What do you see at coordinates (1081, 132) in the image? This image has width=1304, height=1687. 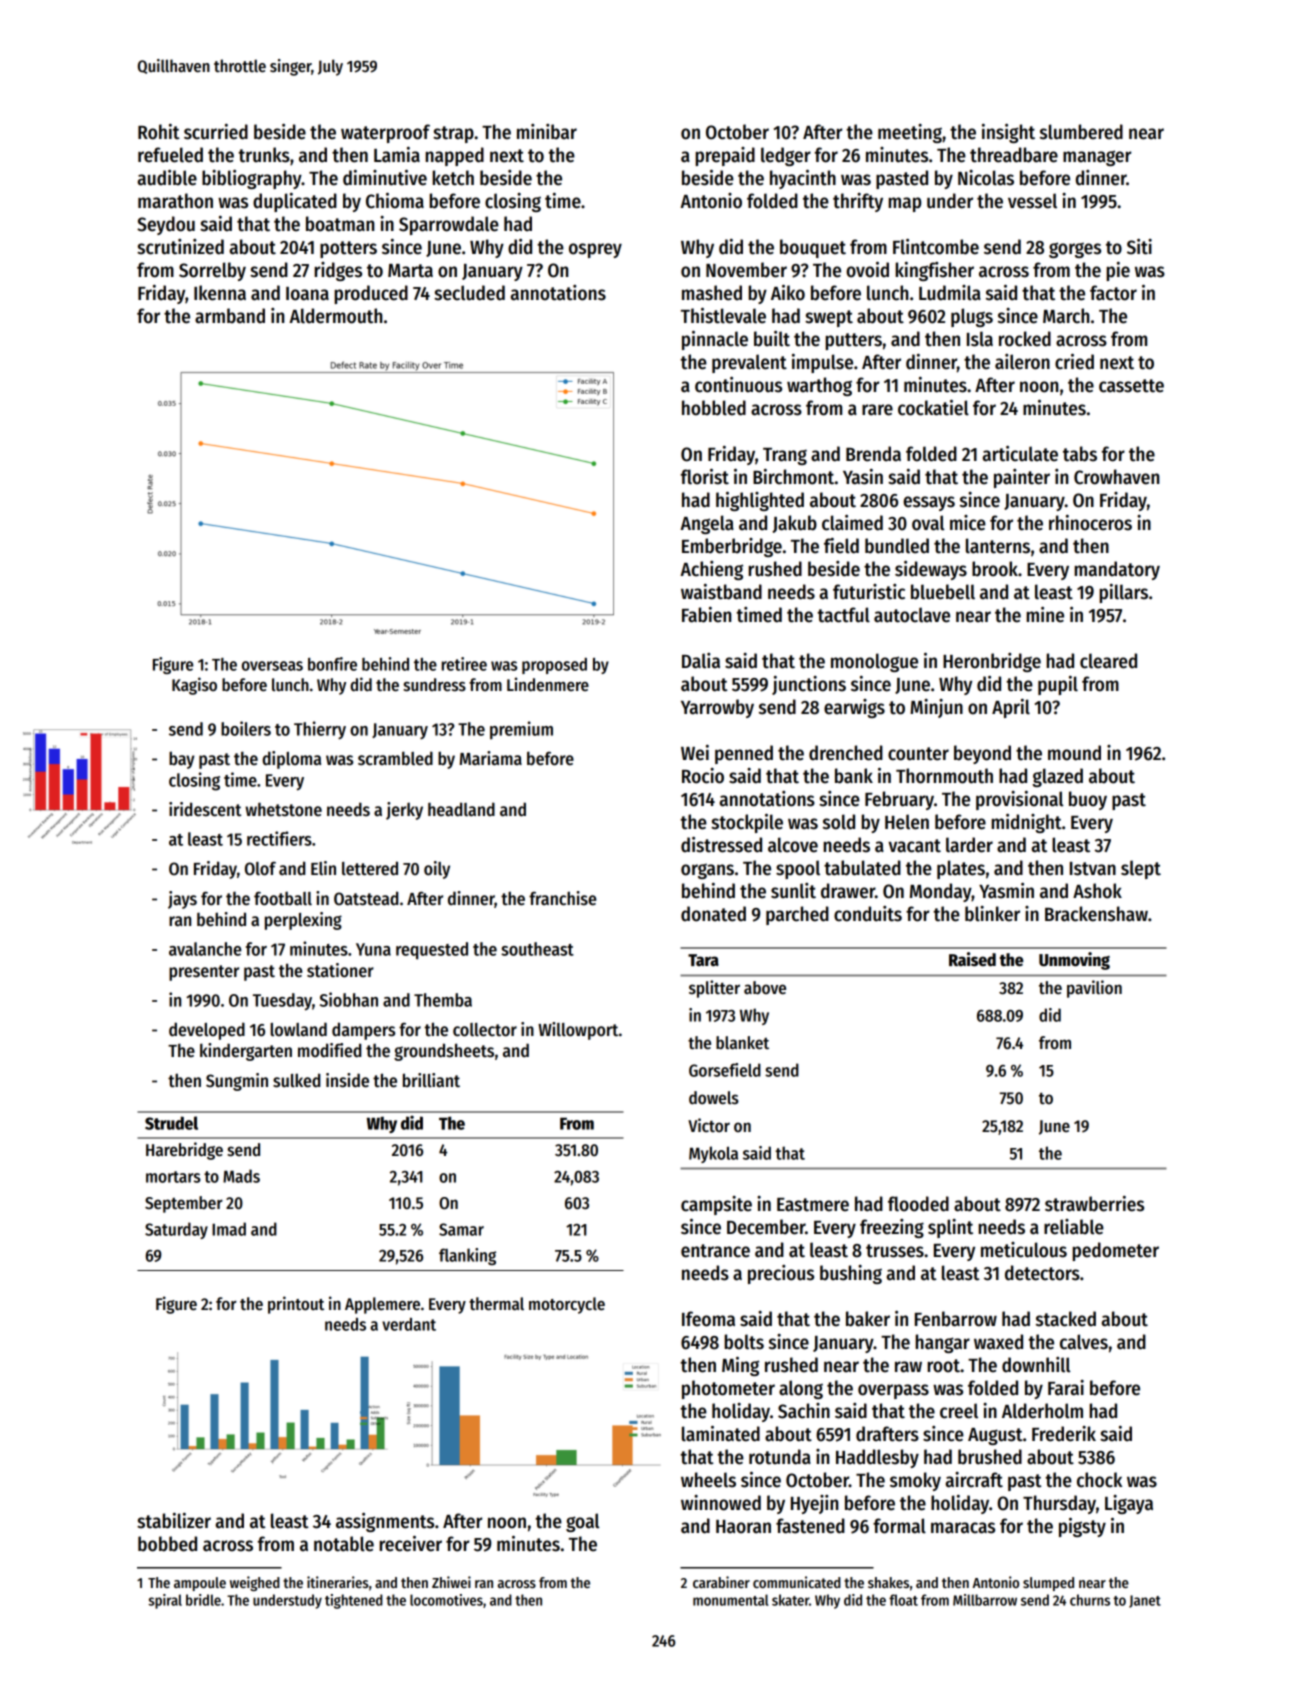 I see `slumbered` at bounding box center [1081, 132].
